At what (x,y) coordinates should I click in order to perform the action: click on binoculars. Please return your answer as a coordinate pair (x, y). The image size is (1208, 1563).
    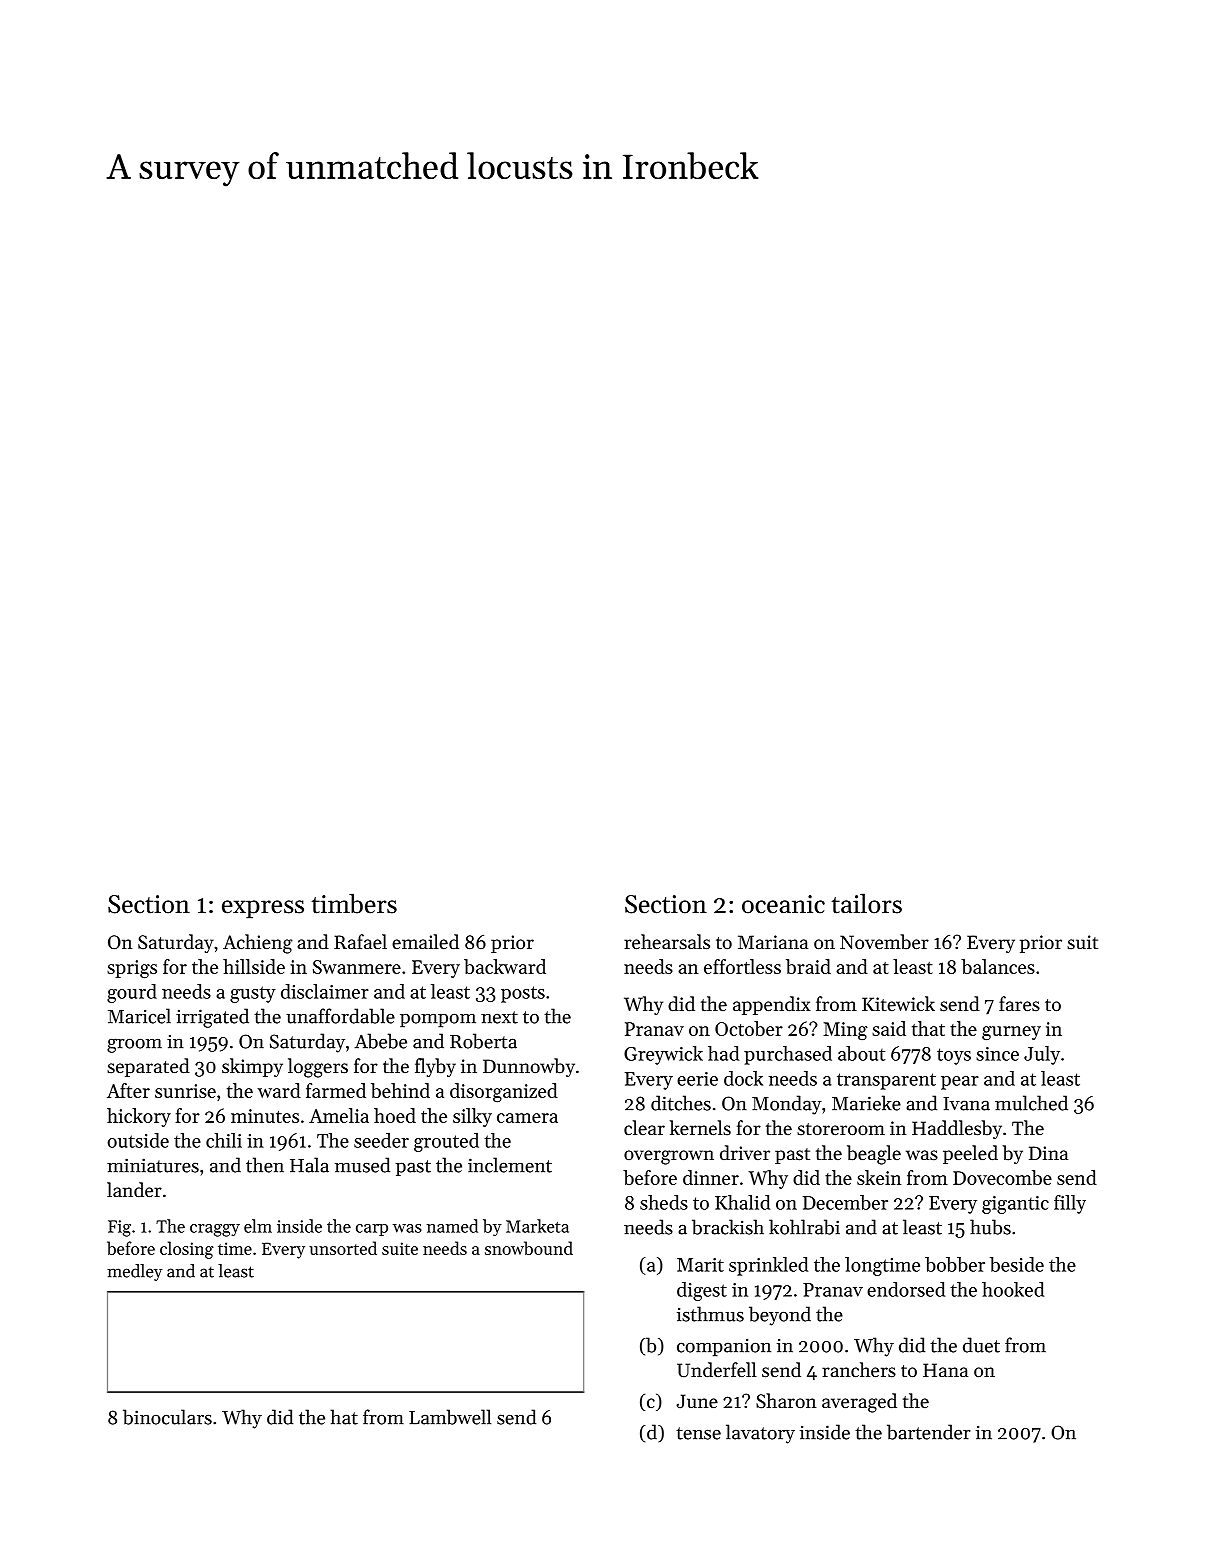
    Looking at the image, I should click on (167, 1417).
